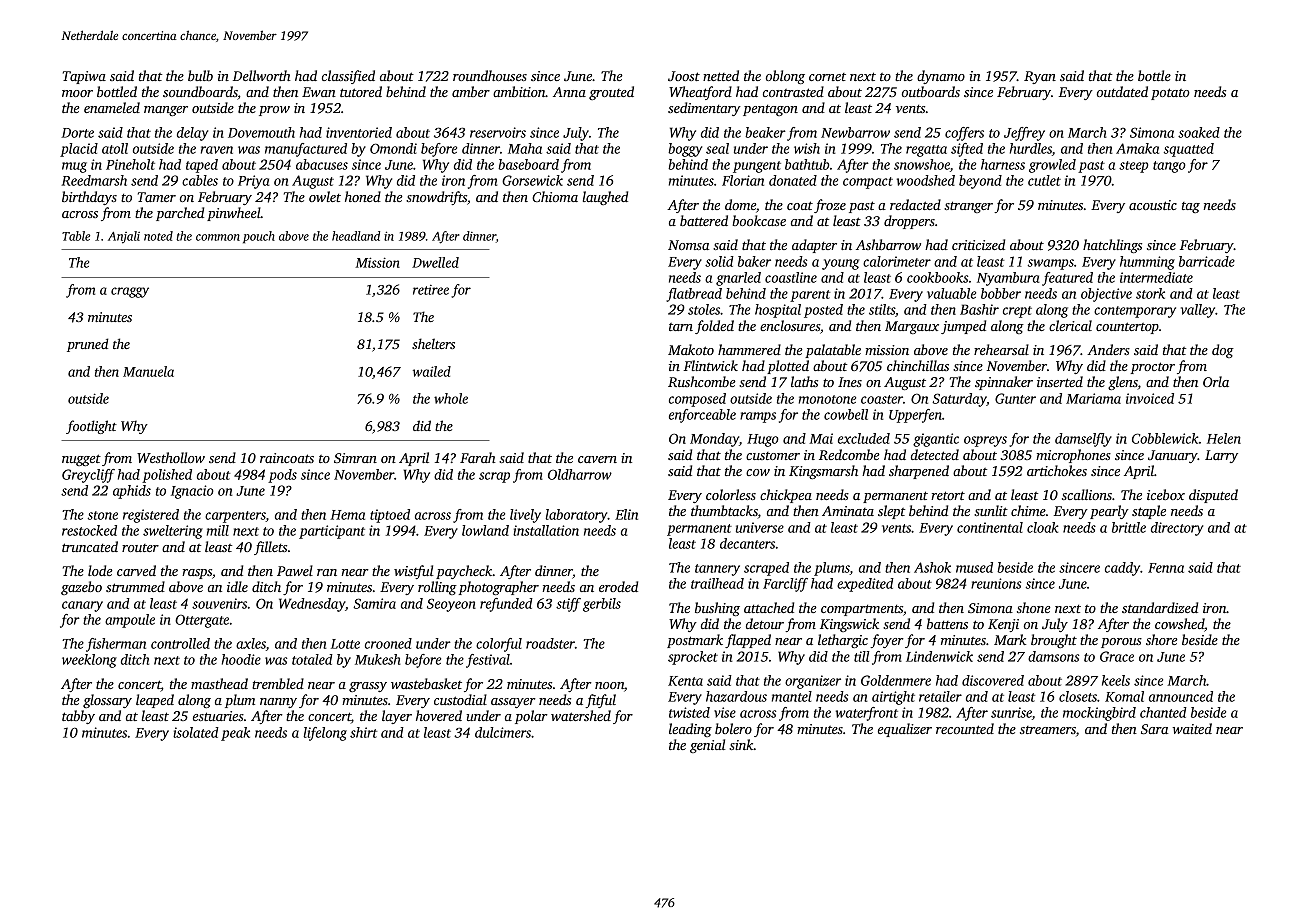 The height and width of the page is (924, 1308). I want to click on soaked, so click(1199, 132).
